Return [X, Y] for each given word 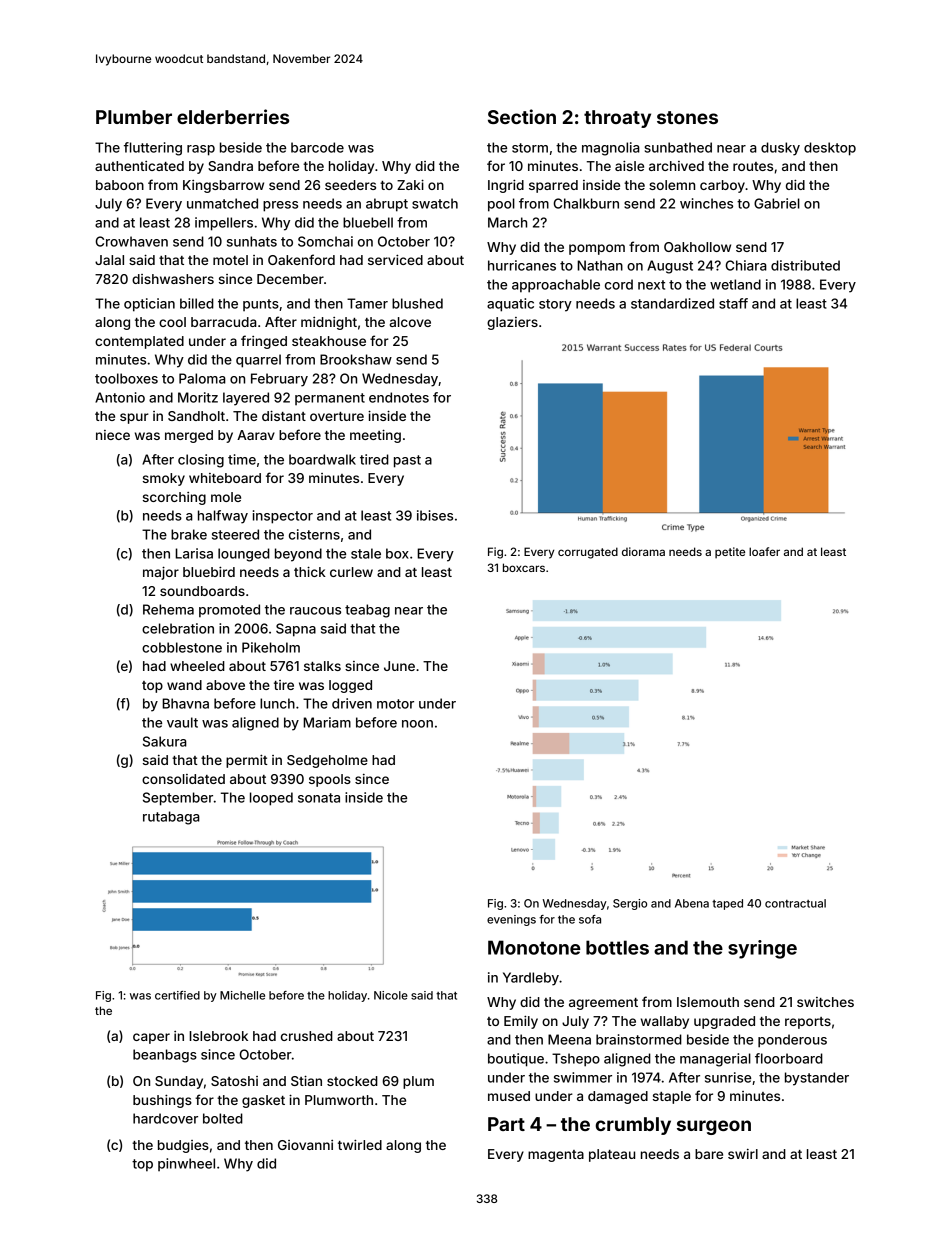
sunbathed [678, 147]
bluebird [209, 571]
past [407, 461]
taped [727, 904]
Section [522, 116]
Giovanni [305, 1145]
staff [733, 303]
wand [184, 685]
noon [417, 724]
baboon [120, 185]
